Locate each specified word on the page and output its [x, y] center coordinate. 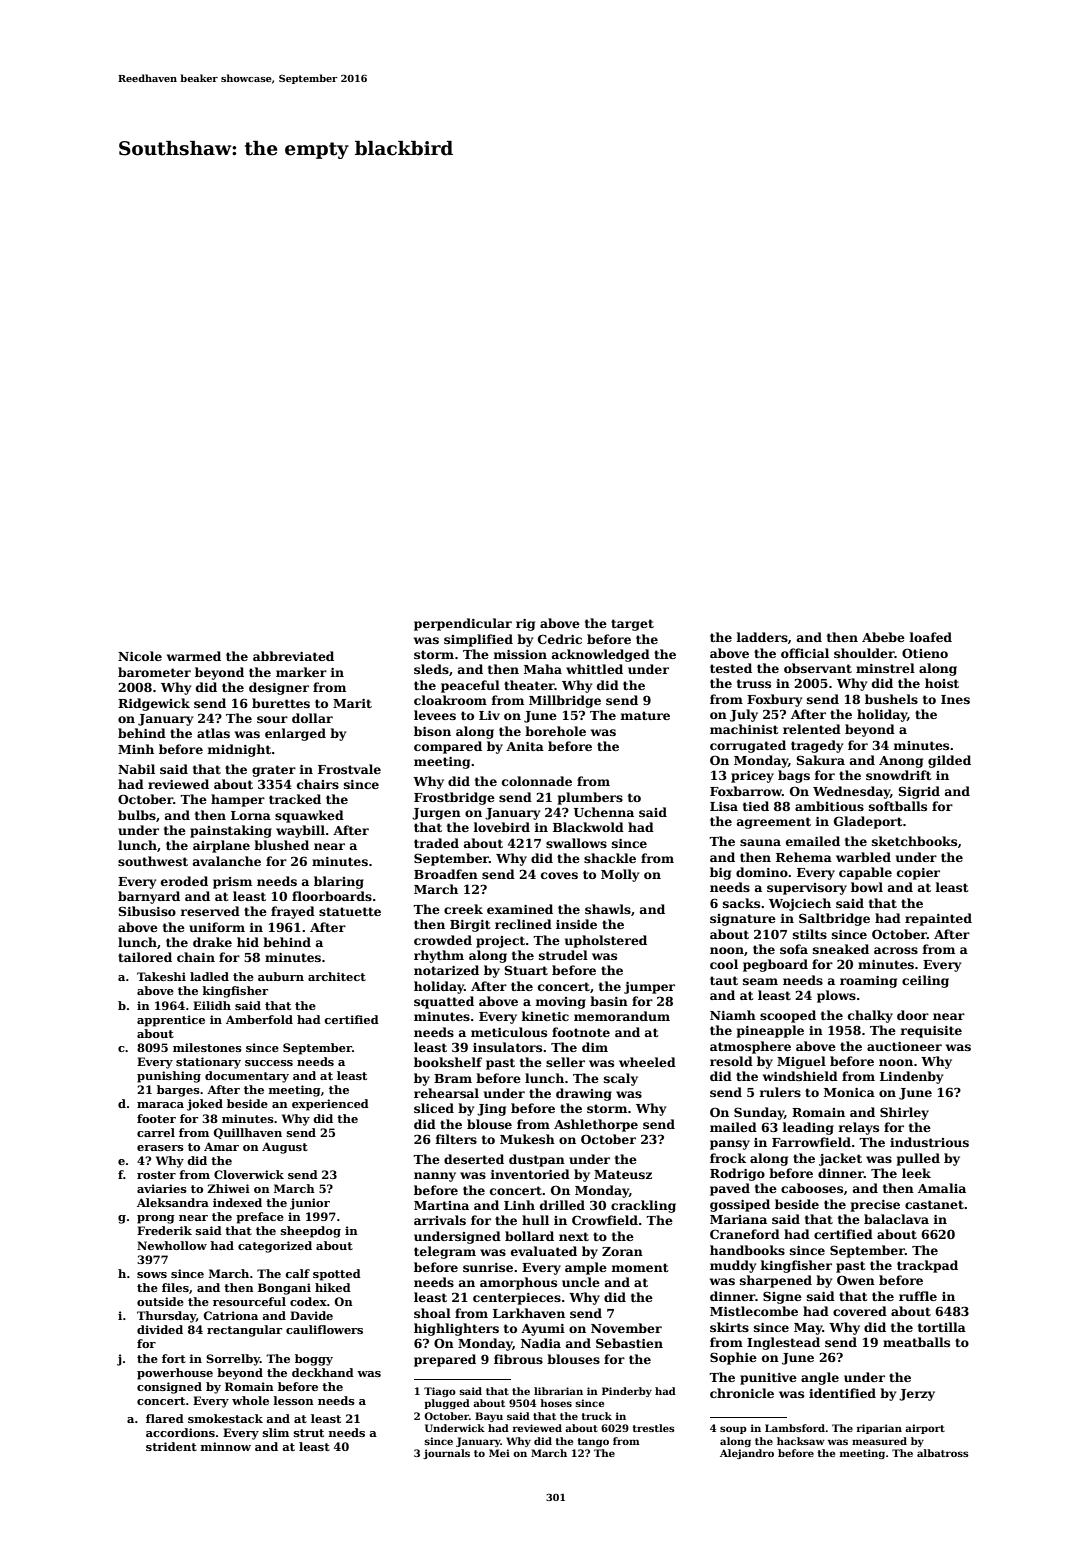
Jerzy [917, 1395]
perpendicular [463, 624]
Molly [620, 875]
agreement [774, 823]
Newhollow [172, 1245]
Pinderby [627, 1392]
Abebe [883, 637]
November [626, 1328]
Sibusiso [147, 911]
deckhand [323, 1372]
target [632, 625]
